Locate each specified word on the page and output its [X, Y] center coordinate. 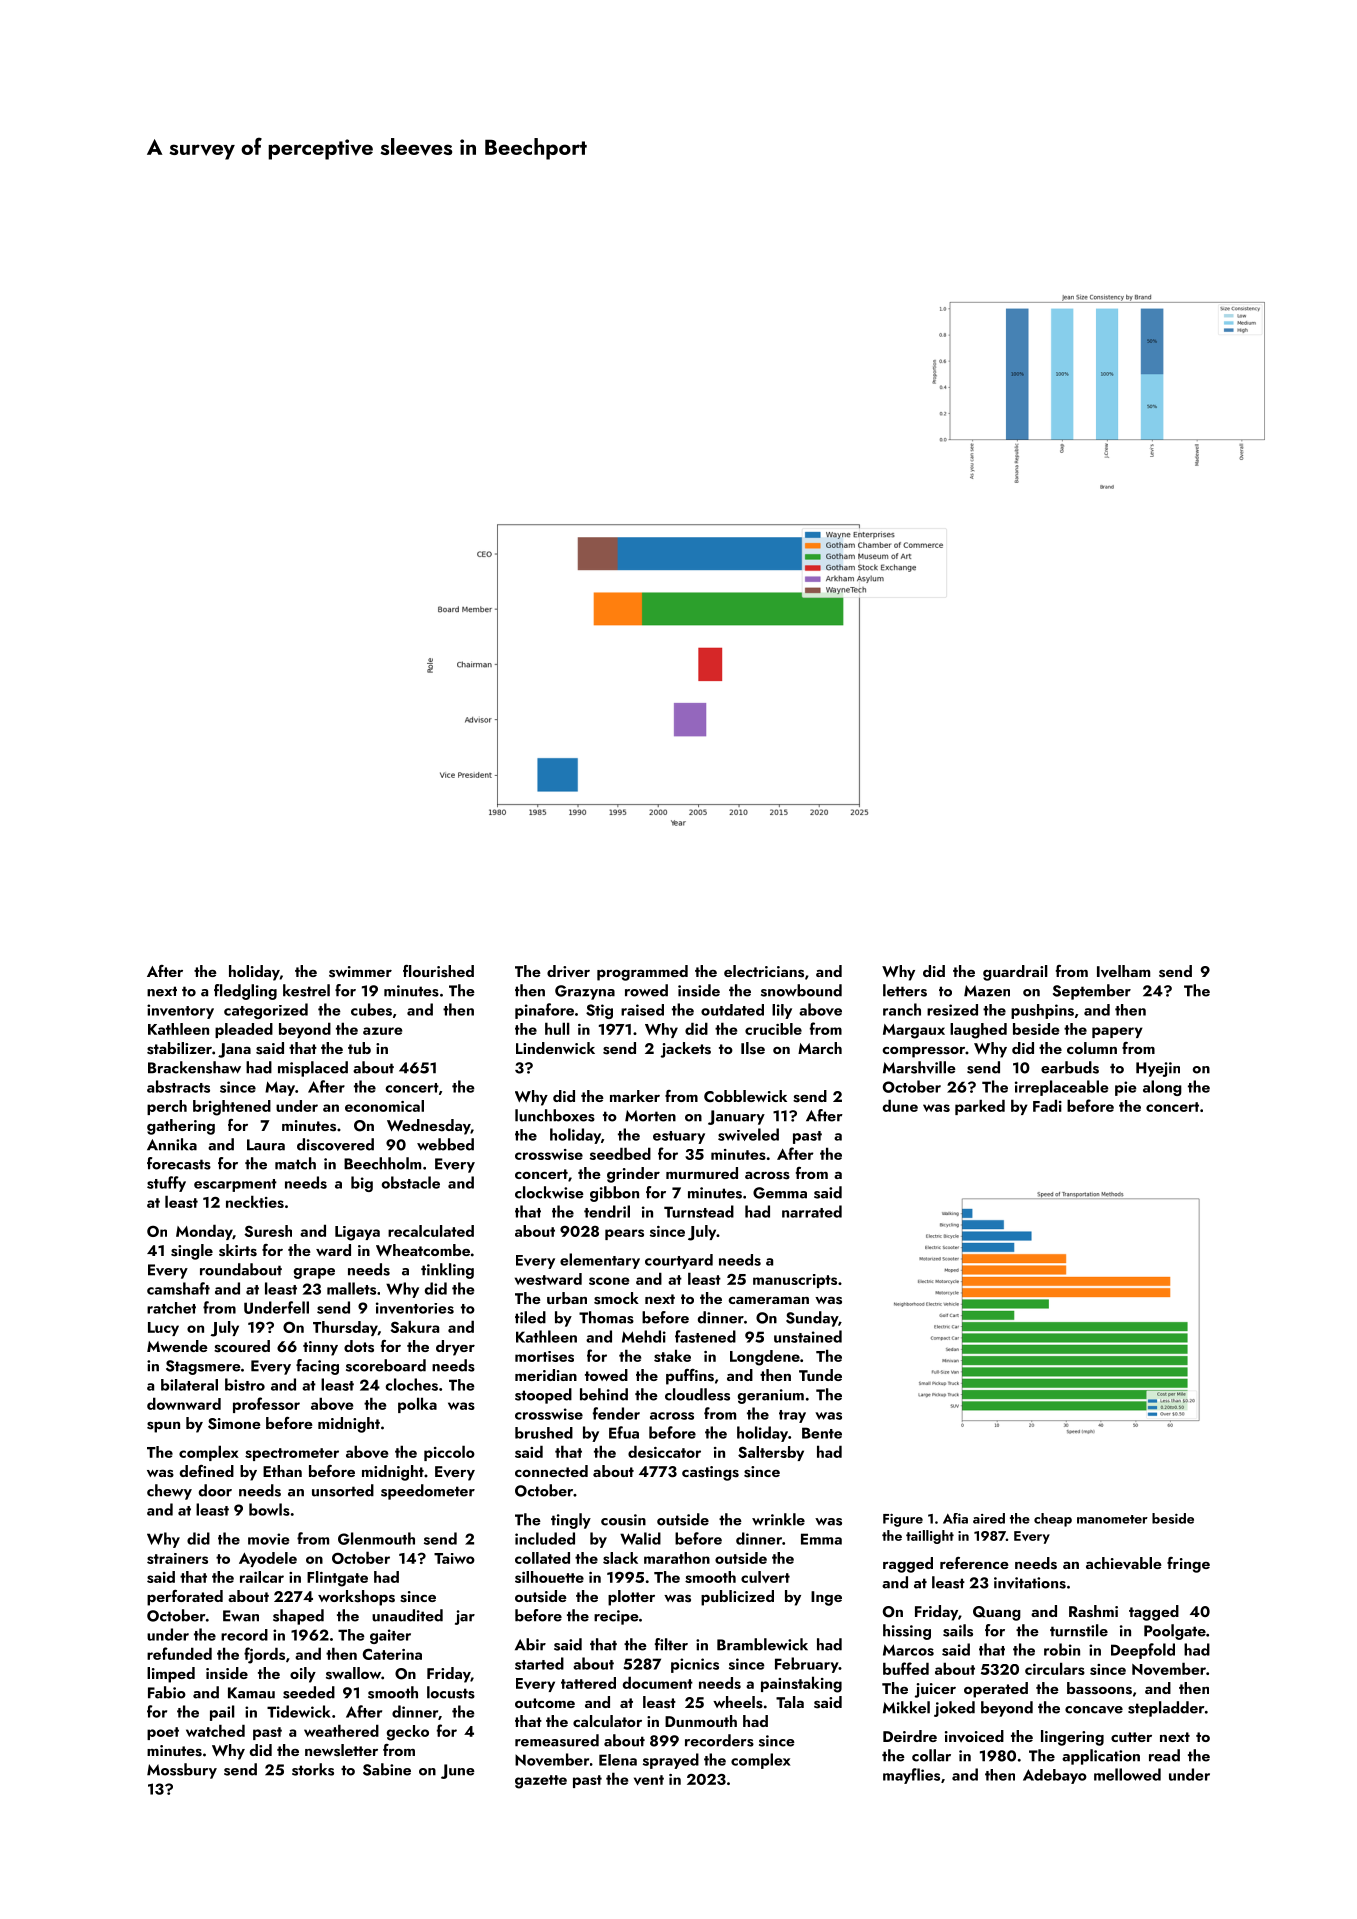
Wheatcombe [423, 1250]
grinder [633, 1175]
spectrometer [292, 1454]
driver [568, 971]
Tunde [820, 1375]
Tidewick [299, 1711]
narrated [812, 1211]
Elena [618, 1760]
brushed [544, 1433]
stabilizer [179, 1048]
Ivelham [1123, 971]
